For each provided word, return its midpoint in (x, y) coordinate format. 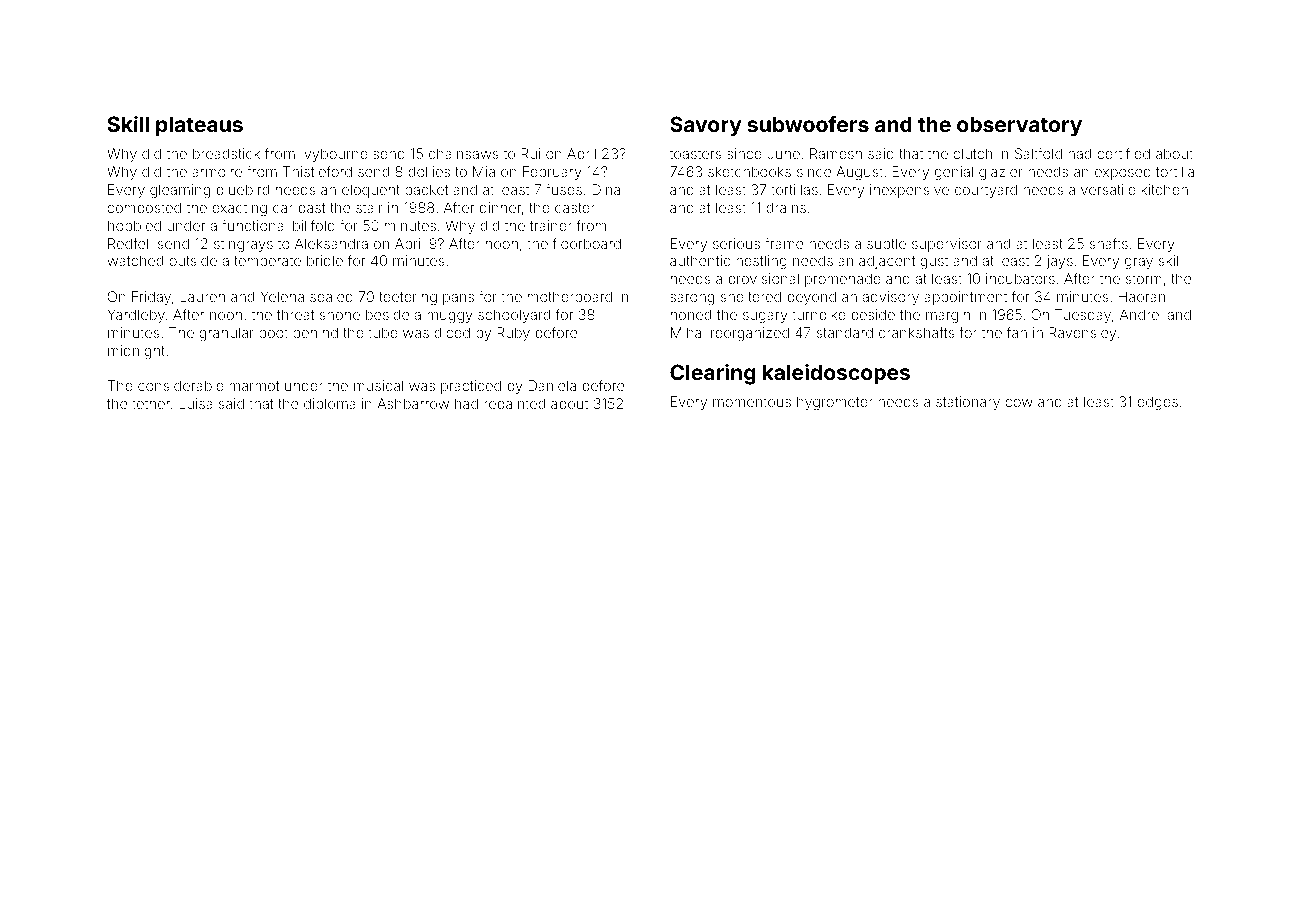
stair (369, 207)
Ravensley (1082, 334)
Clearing (713, 374)
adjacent (887, 262)
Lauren (203, 296)
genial (954, 173)
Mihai (688, 332)
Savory (706, 126)
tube (383, 332)
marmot (254, 386)
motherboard (570, 296)
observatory (1019, 126)
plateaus (199, 126)
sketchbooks (749, 171)
